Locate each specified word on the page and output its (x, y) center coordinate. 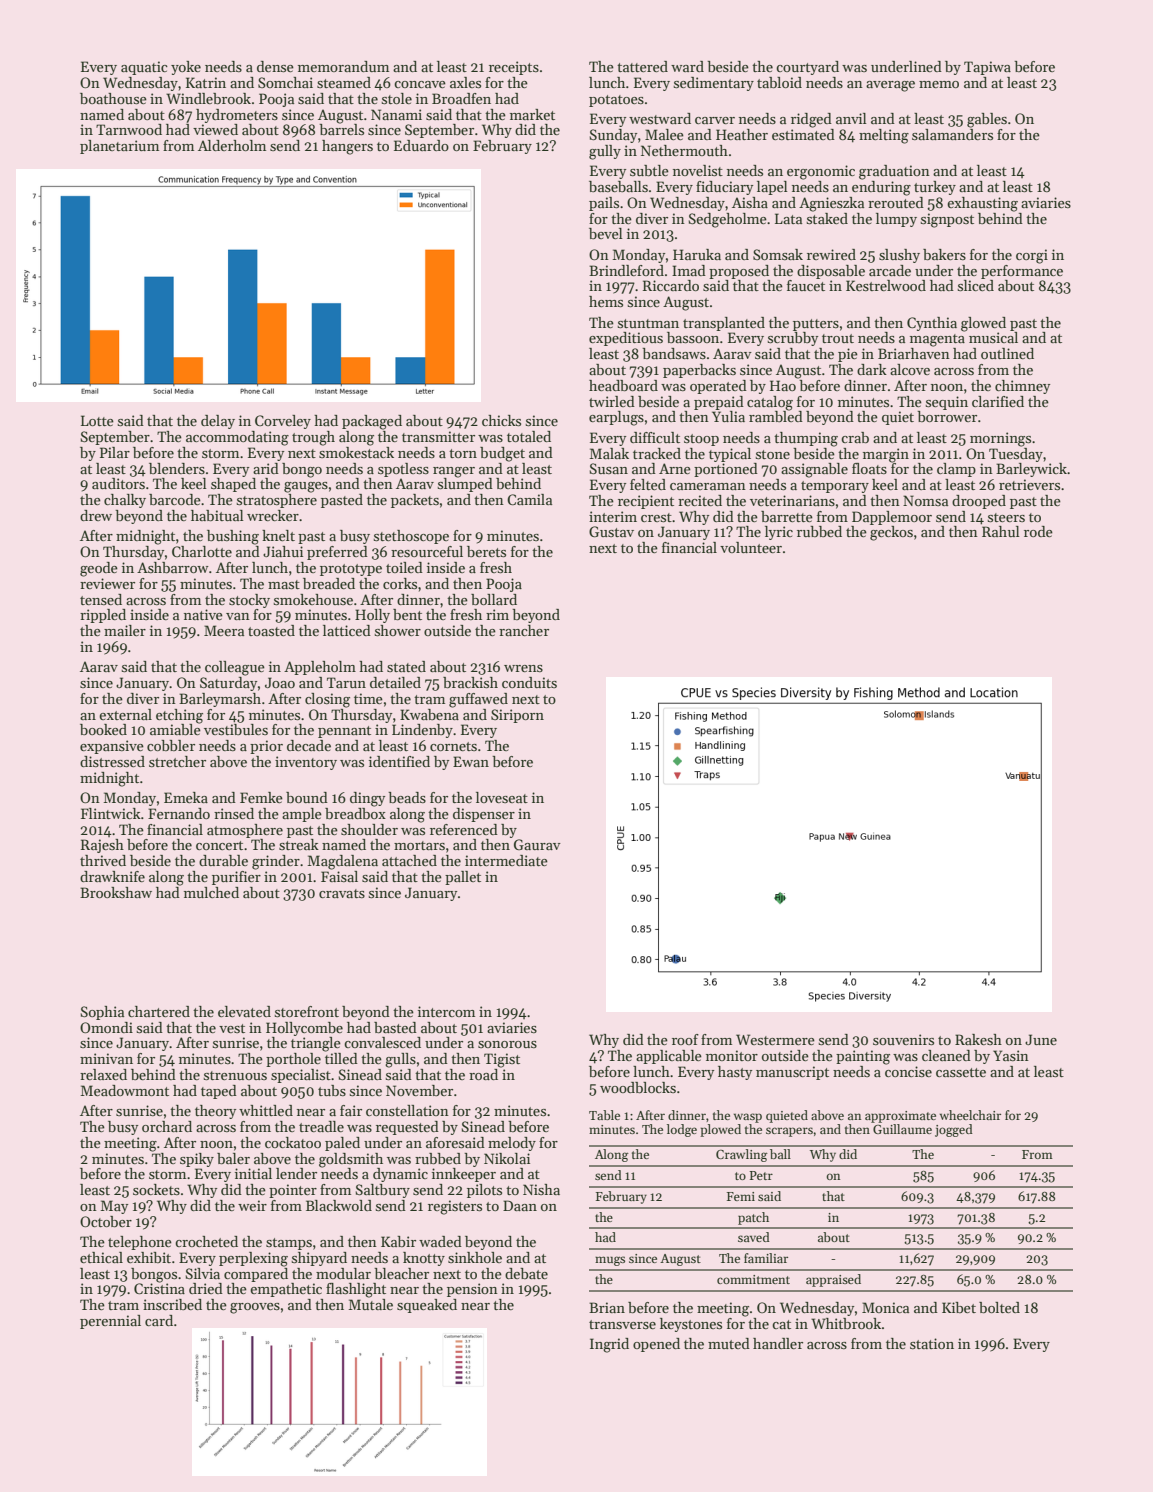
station (932, 1343)
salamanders (952, 134)
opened (656, 1345)
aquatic (144, 68)
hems (606, 301)
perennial (110, 1322)
